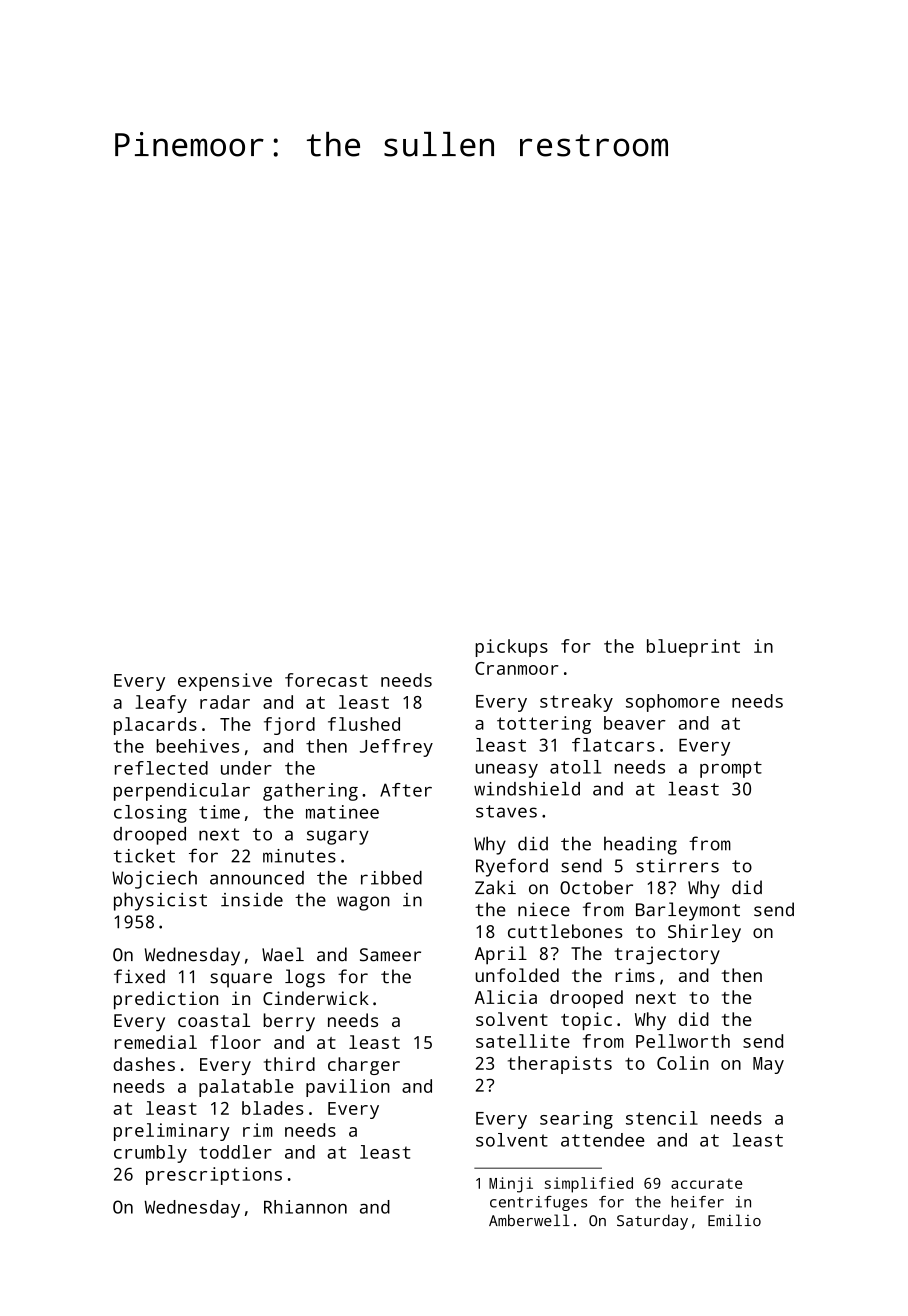 The image size is (908, 1316). What do you see at coordinates (529, 1220) in the screenshot?
I see `Amberwell` at bounding box center [529, 1220].
